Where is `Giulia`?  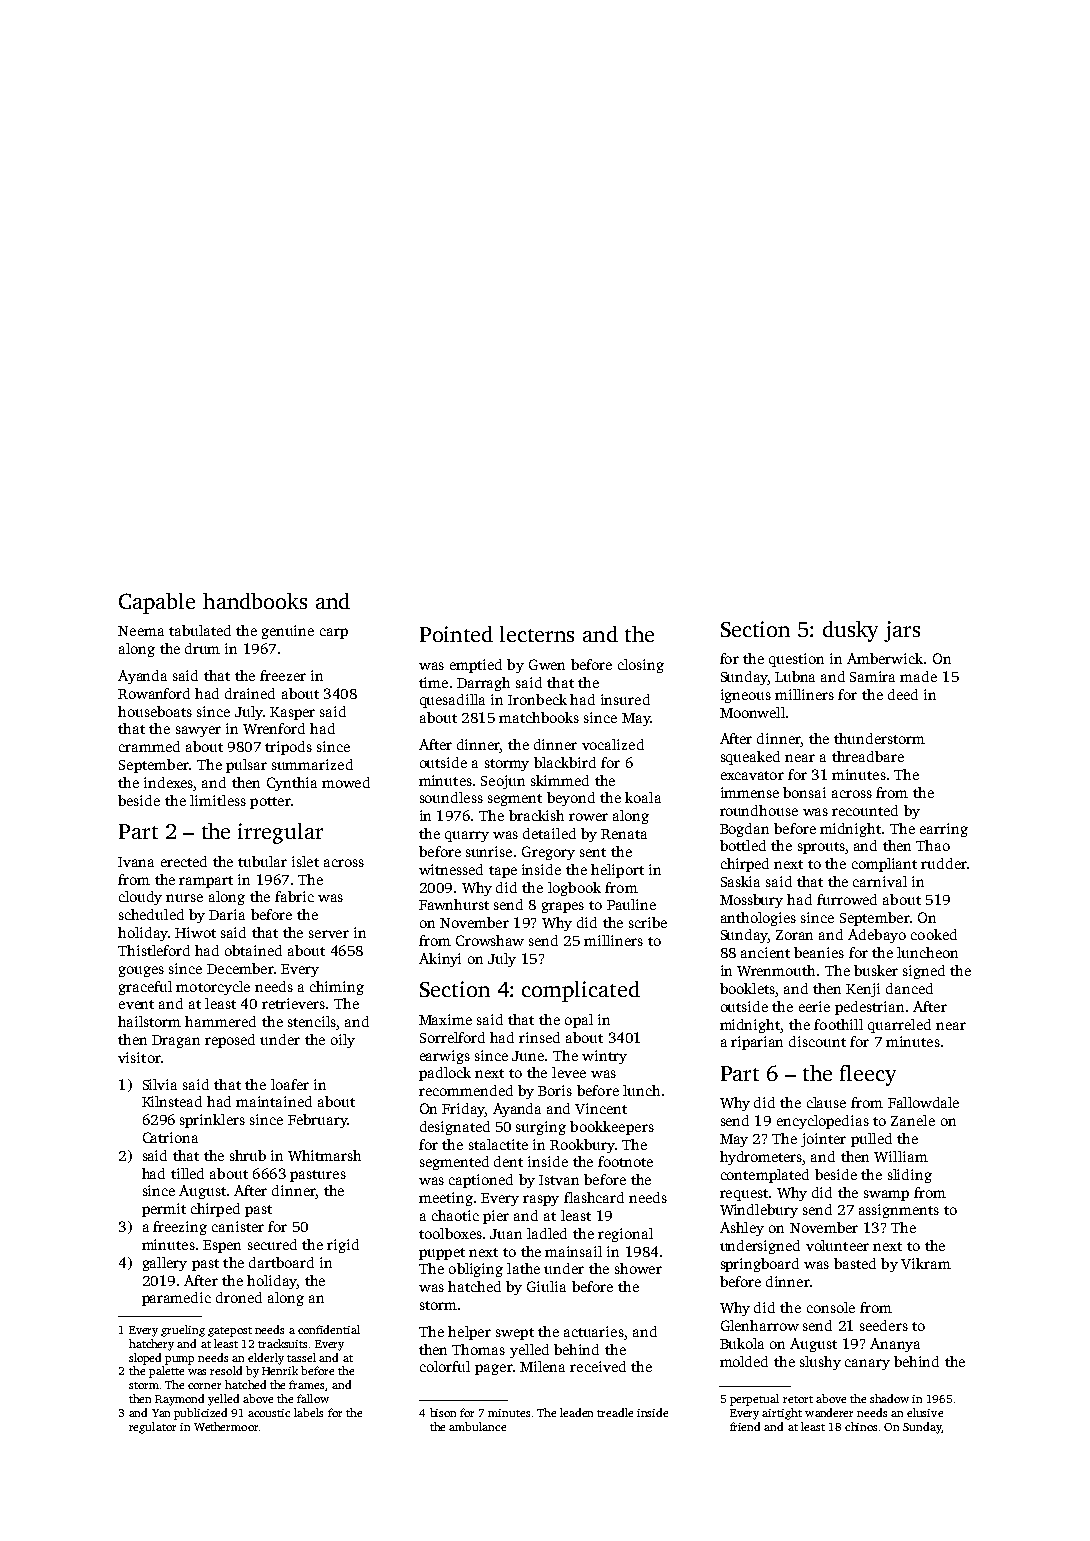 Giulia is located at coordinates (546, 1286).
